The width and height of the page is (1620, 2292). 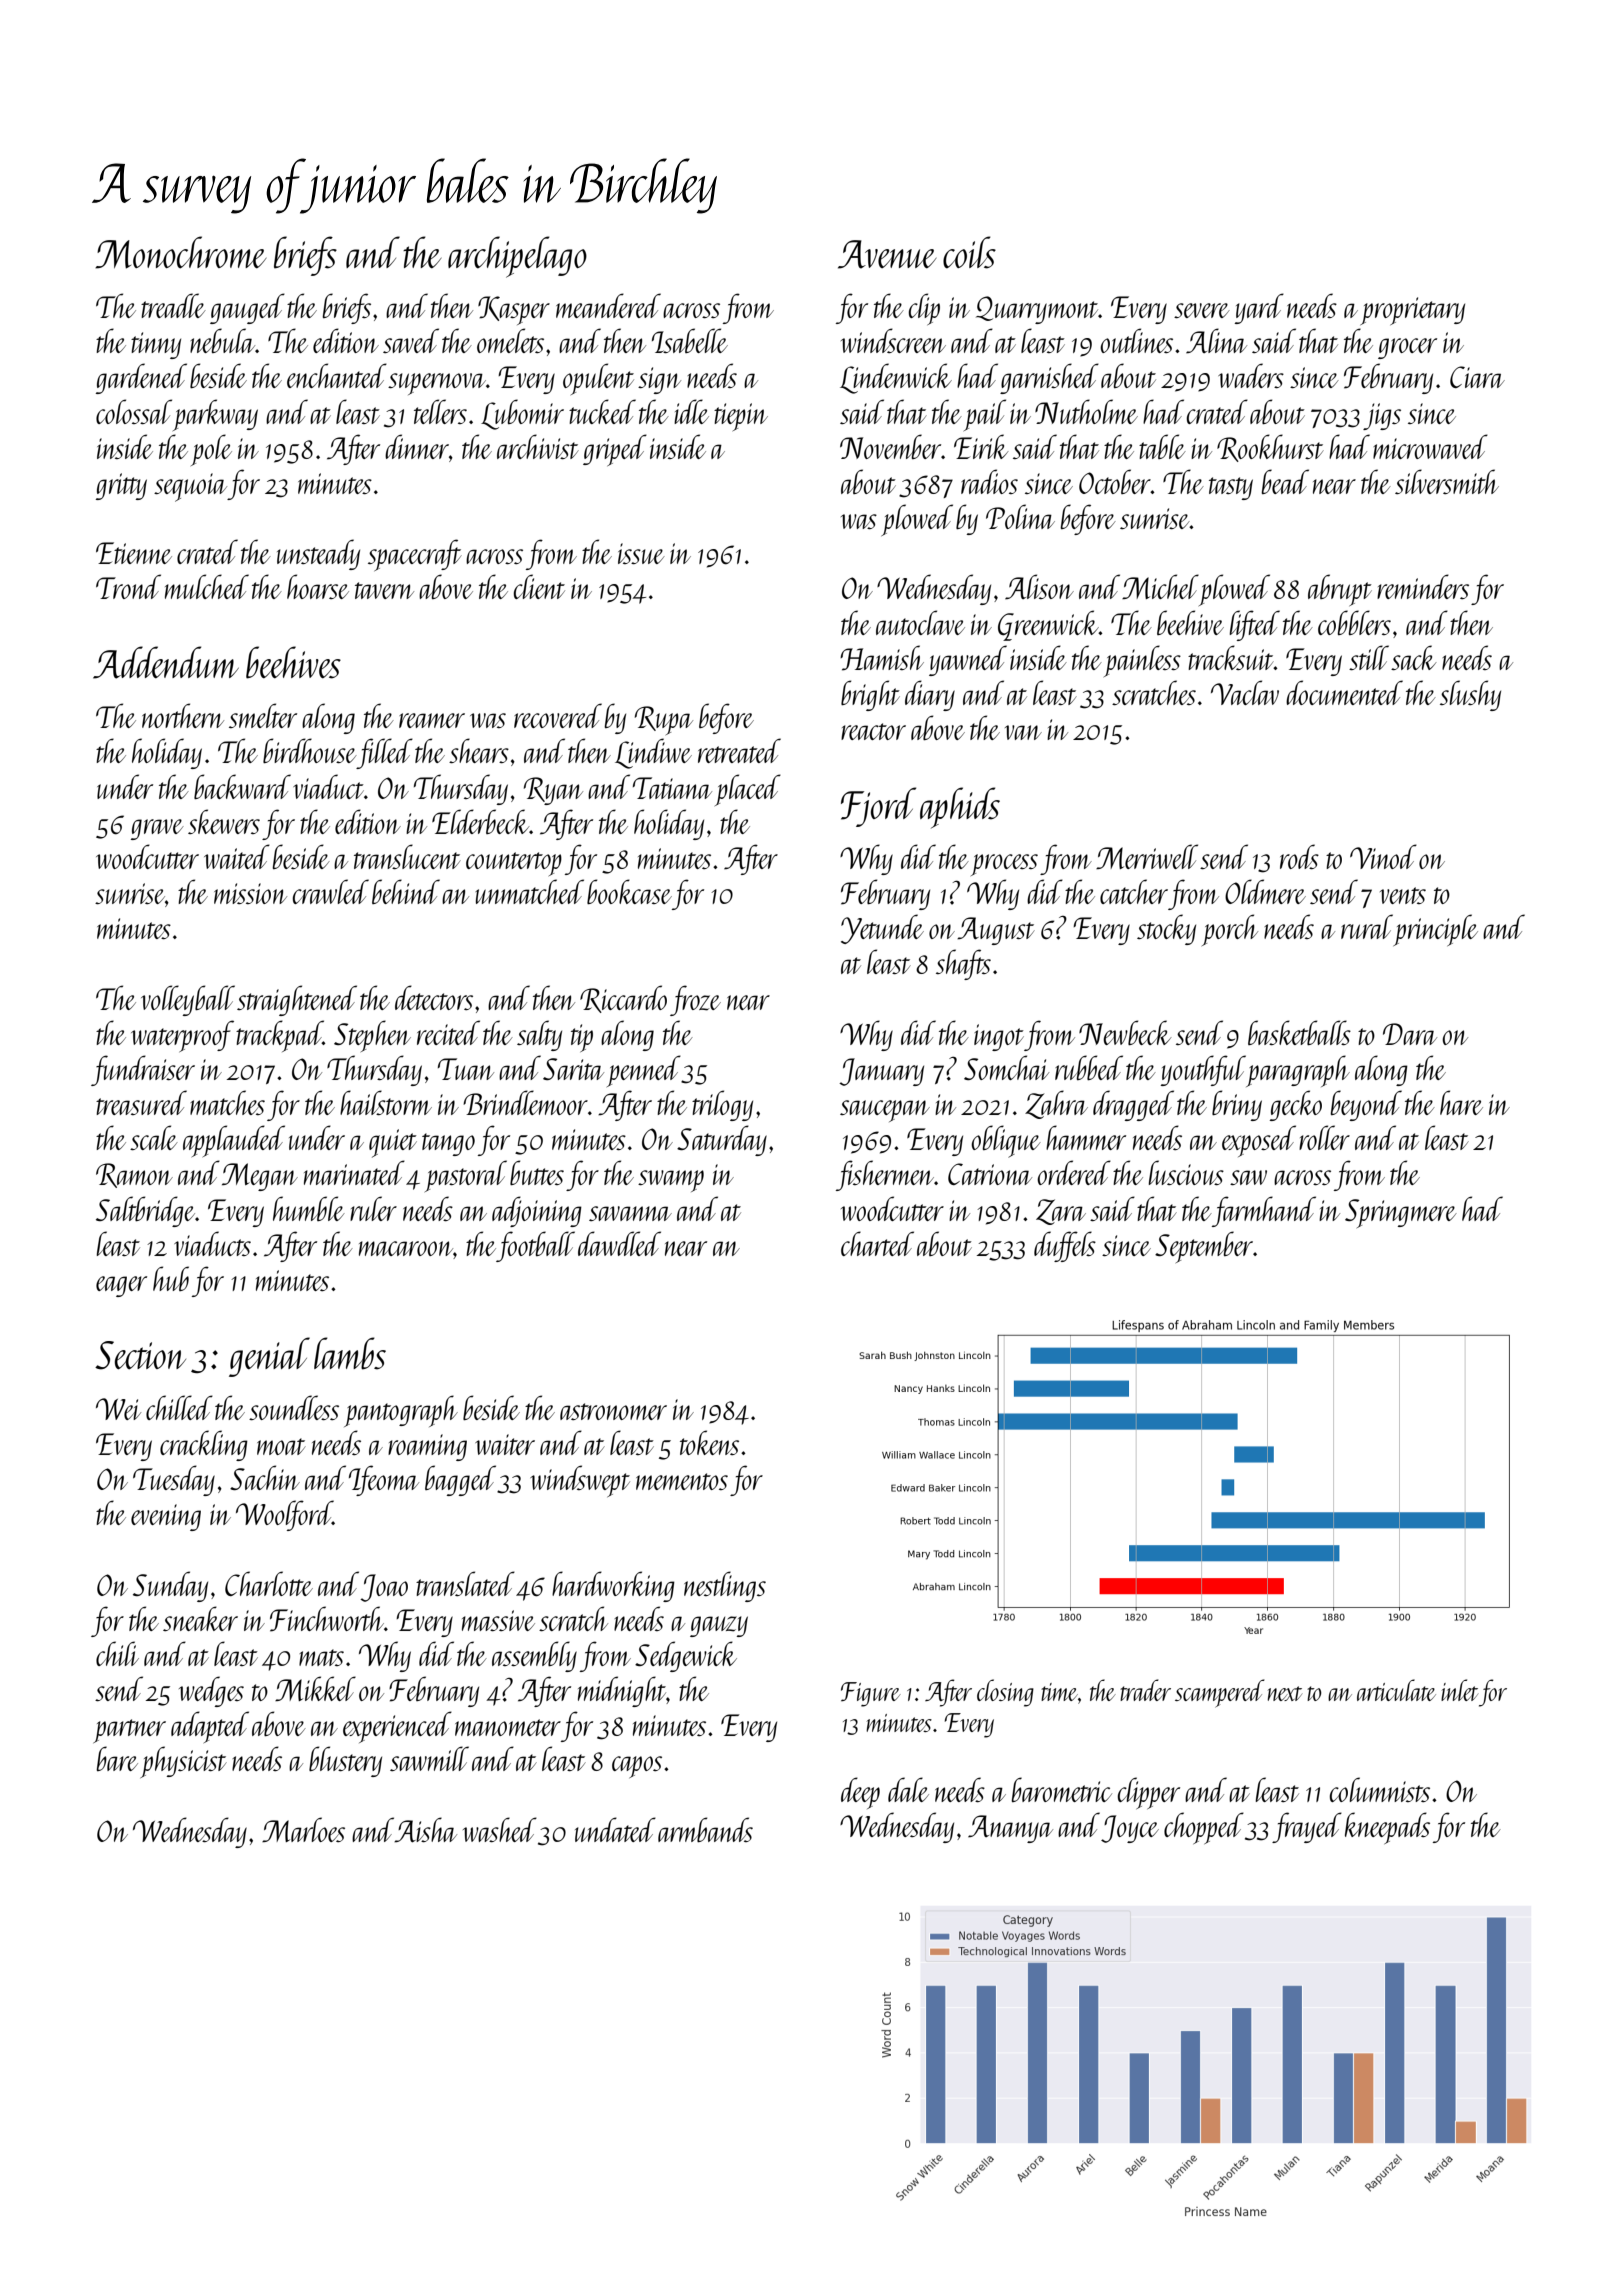 I want to click on colossal, so click(x=134, y=411).
